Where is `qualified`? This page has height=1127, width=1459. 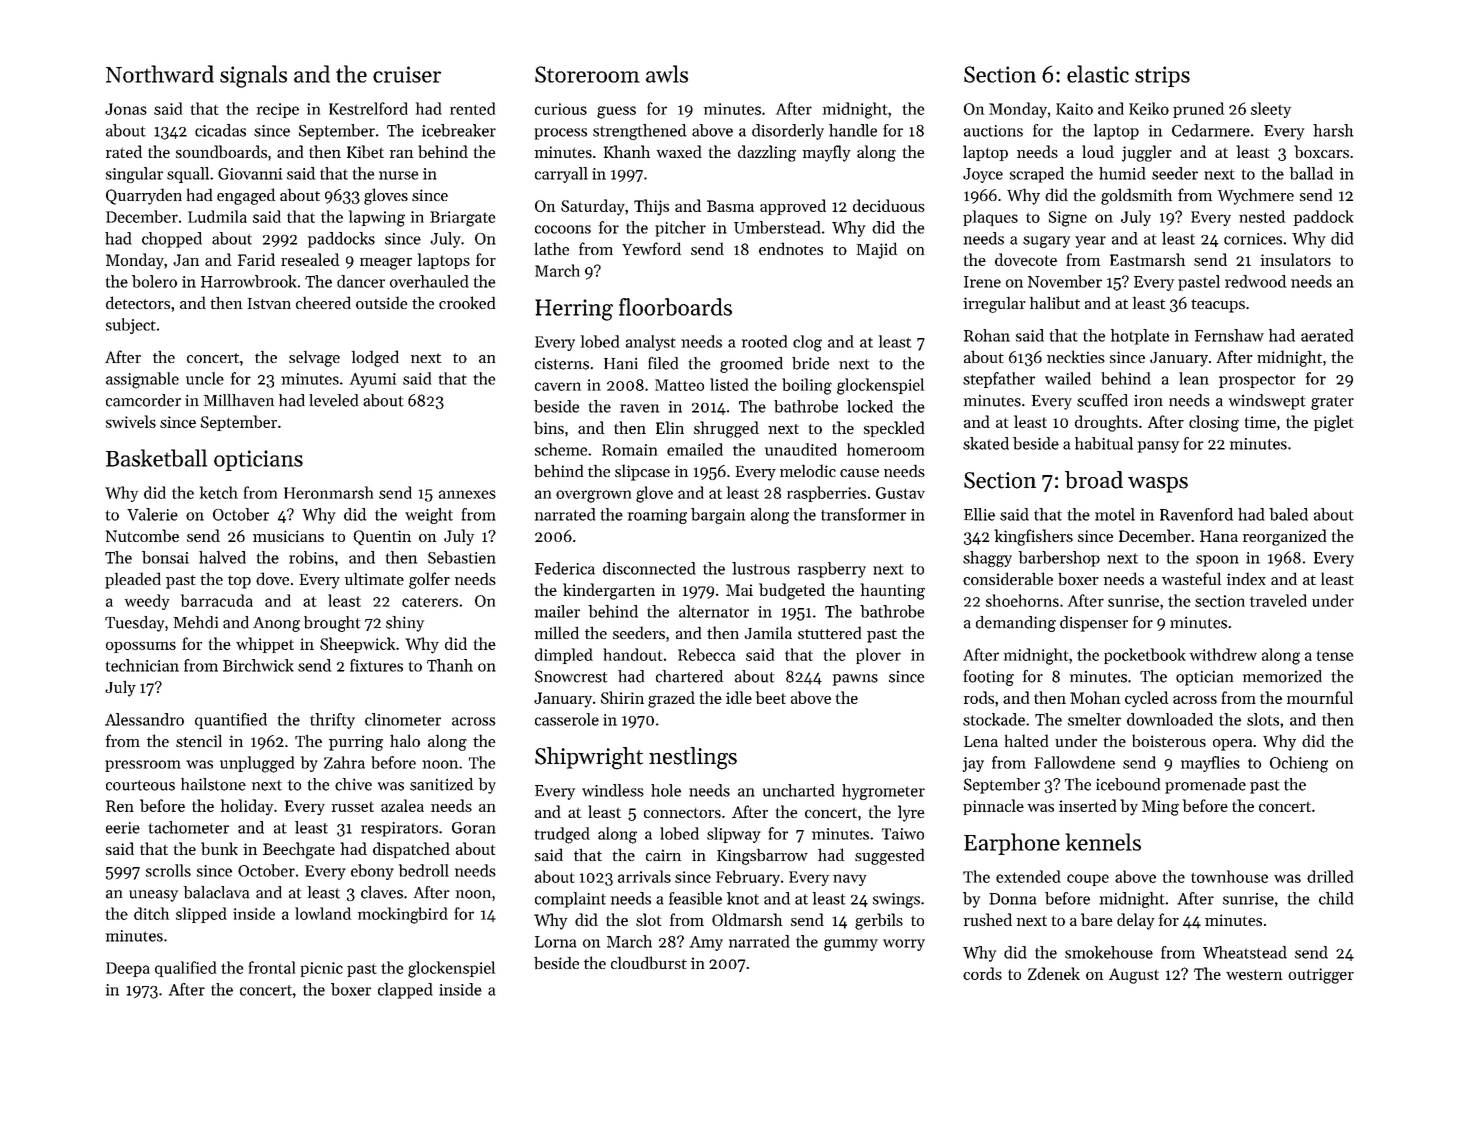 qualified is located at coordinates (185, 969).
